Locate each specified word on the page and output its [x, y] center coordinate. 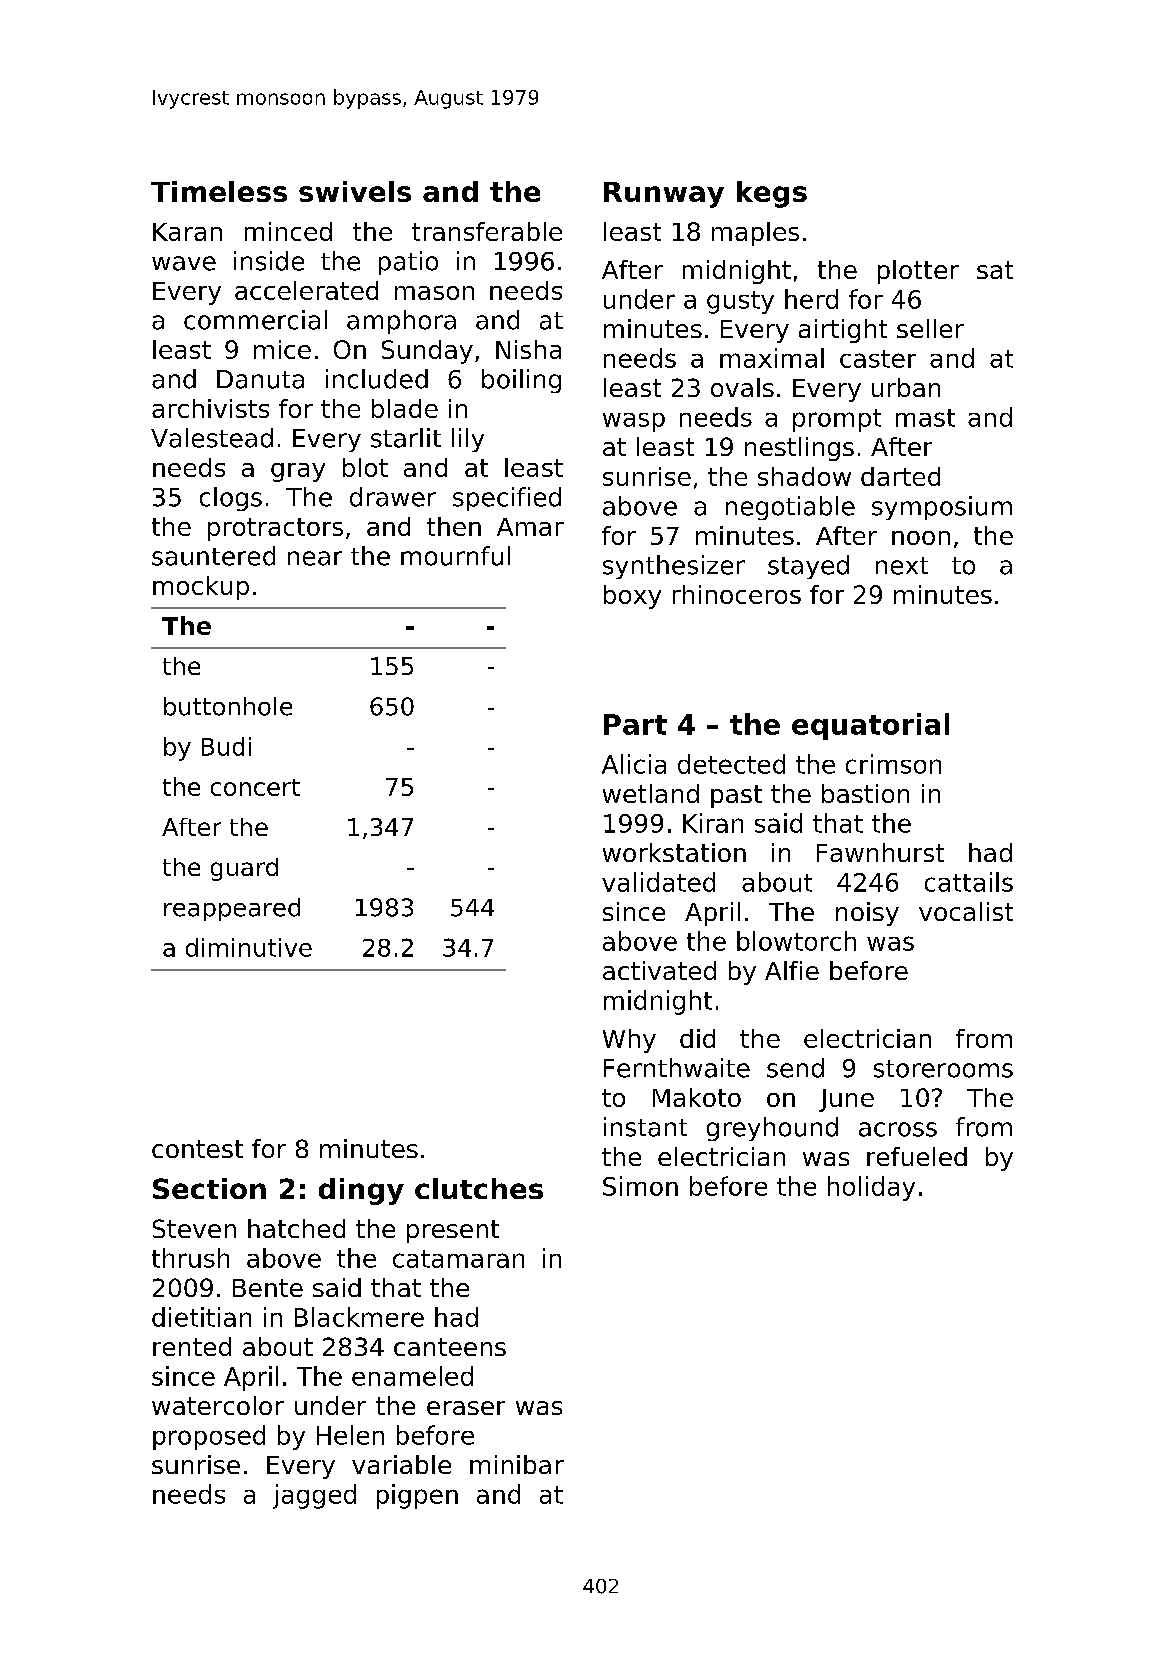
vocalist [966, 911]
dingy [361, 1191]
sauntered [213, 556]
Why [629, 1041]
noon [921, 538]
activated [659, 970]
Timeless [219, 191]
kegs [772, 194]
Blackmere [359, 1317]
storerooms [943, 1069]
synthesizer [674, 567]
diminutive [249, 947]
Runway [664, 195]
